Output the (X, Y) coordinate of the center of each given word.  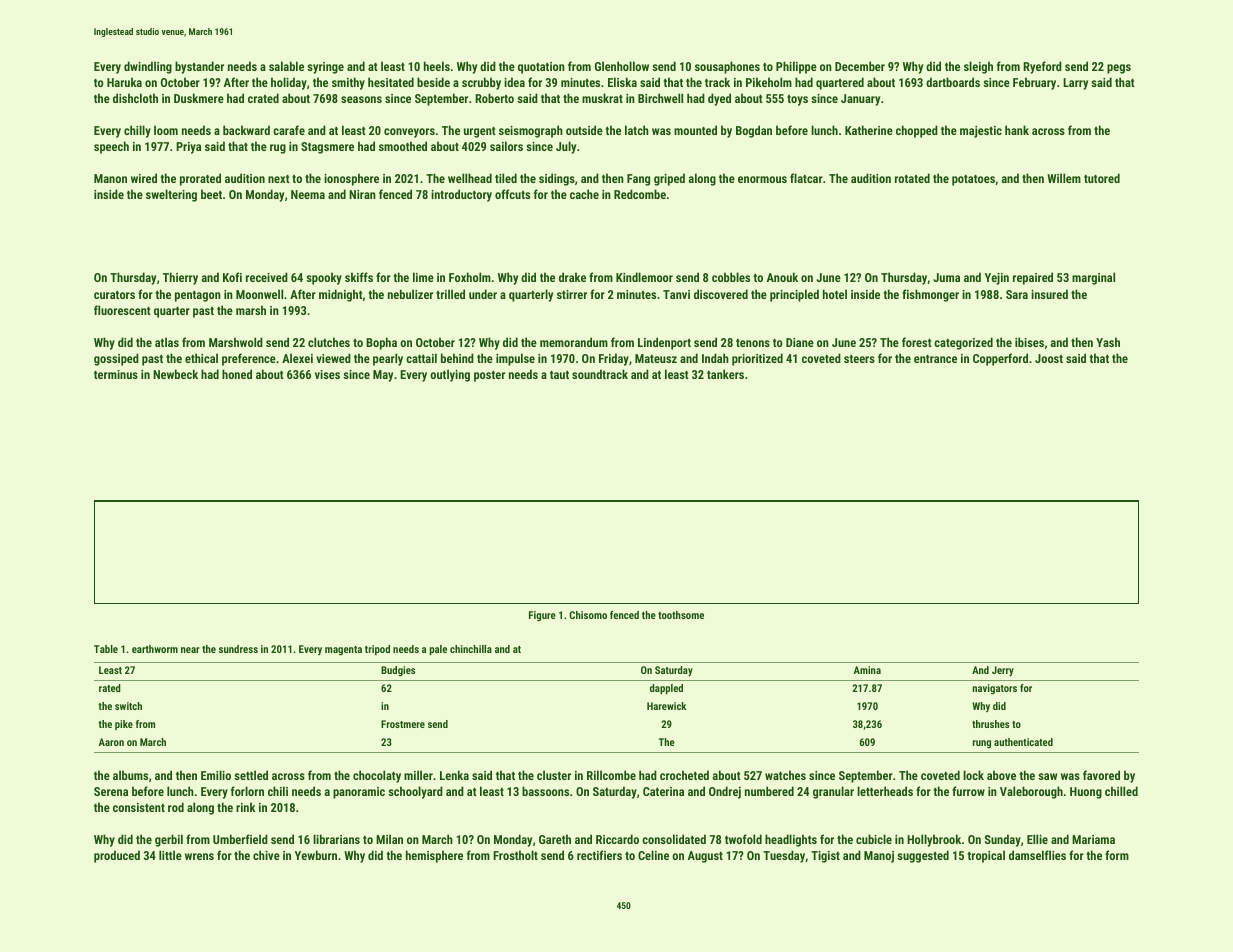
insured (1049, 294)
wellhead (470, 178)
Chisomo (588, 615)
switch (128, 706)
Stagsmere (327, 148)
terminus (116, 374)
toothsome (681, 615)
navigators (995, 689)
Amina (867, 670)
